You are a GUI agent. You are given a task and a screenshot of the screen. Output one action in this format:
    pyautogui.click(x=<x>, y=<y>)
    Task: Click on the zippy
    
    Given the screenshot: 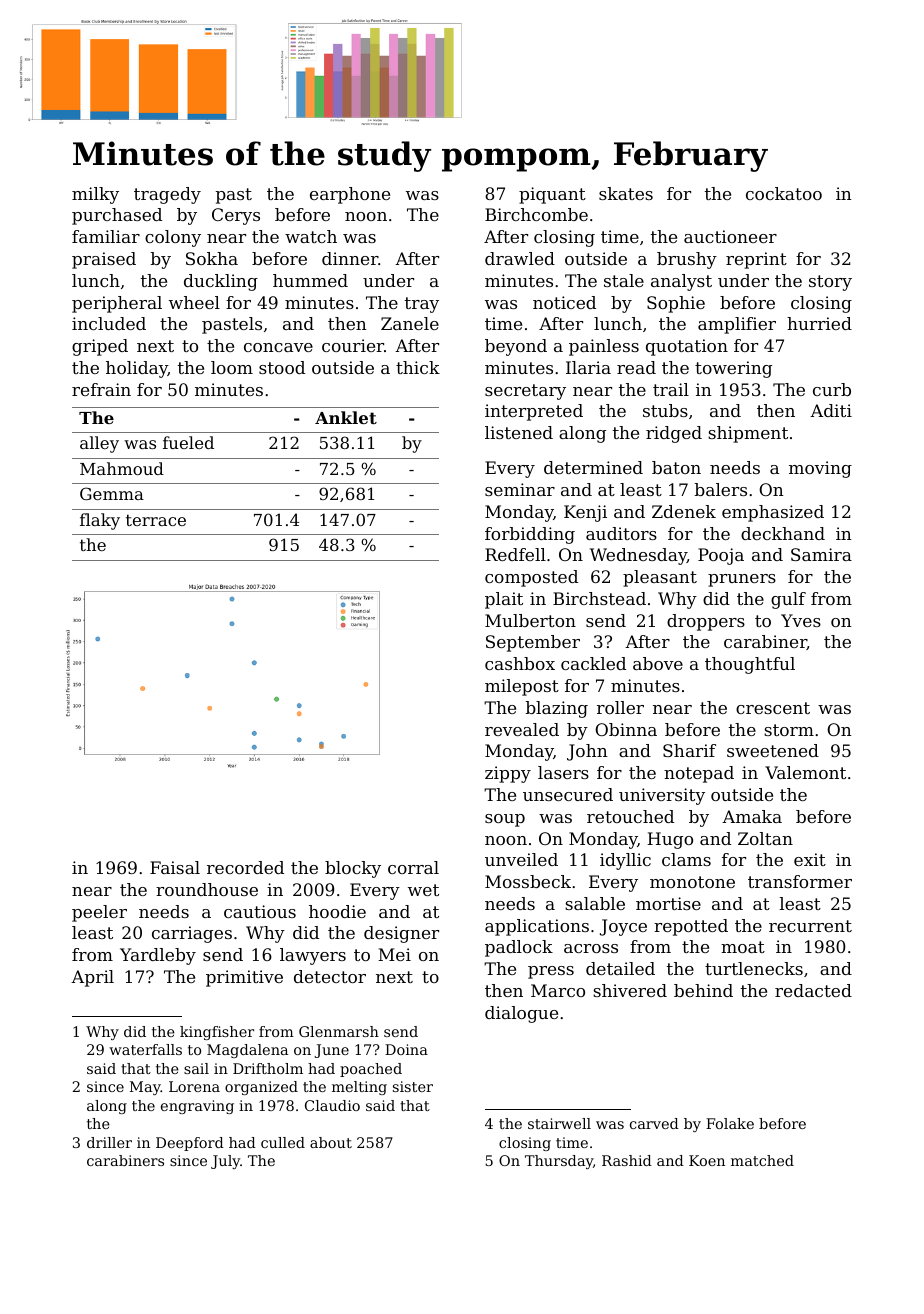 What is the action you would take?
    pyautogui.click(x=508, y=774)
